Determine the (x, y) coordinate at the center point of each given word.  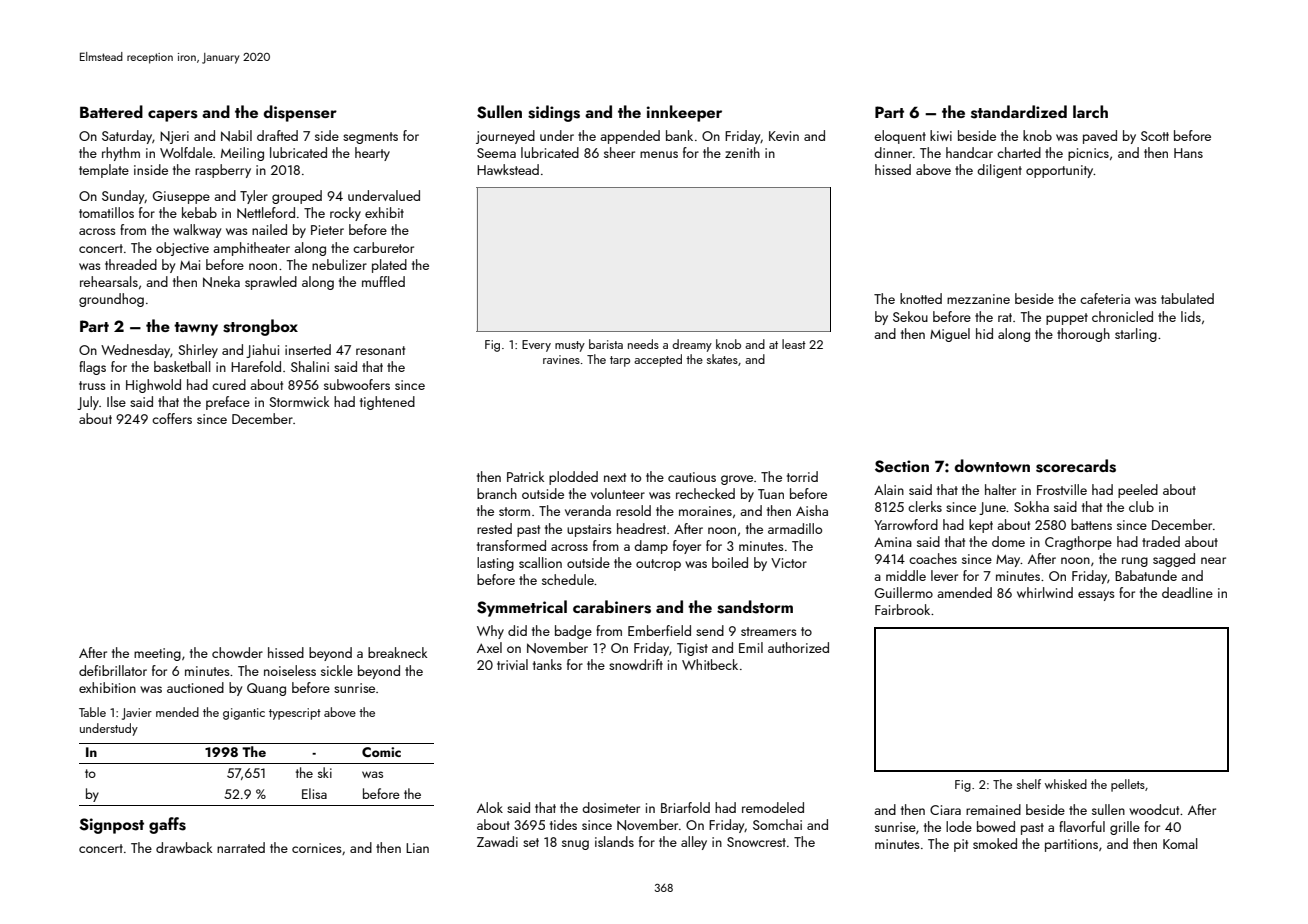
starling (1136, 335)
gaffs (167, 825)
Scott (1155, 136)
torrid (802, 476)
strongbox (260, 327)
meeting (157, 654)
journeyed (505, 137)
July (88, 403)
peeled (1138, 491)
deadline (1187, 592)
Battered (111, 111)
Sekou (910, 316)
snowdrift (636, 664)
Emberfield (659, 630)
